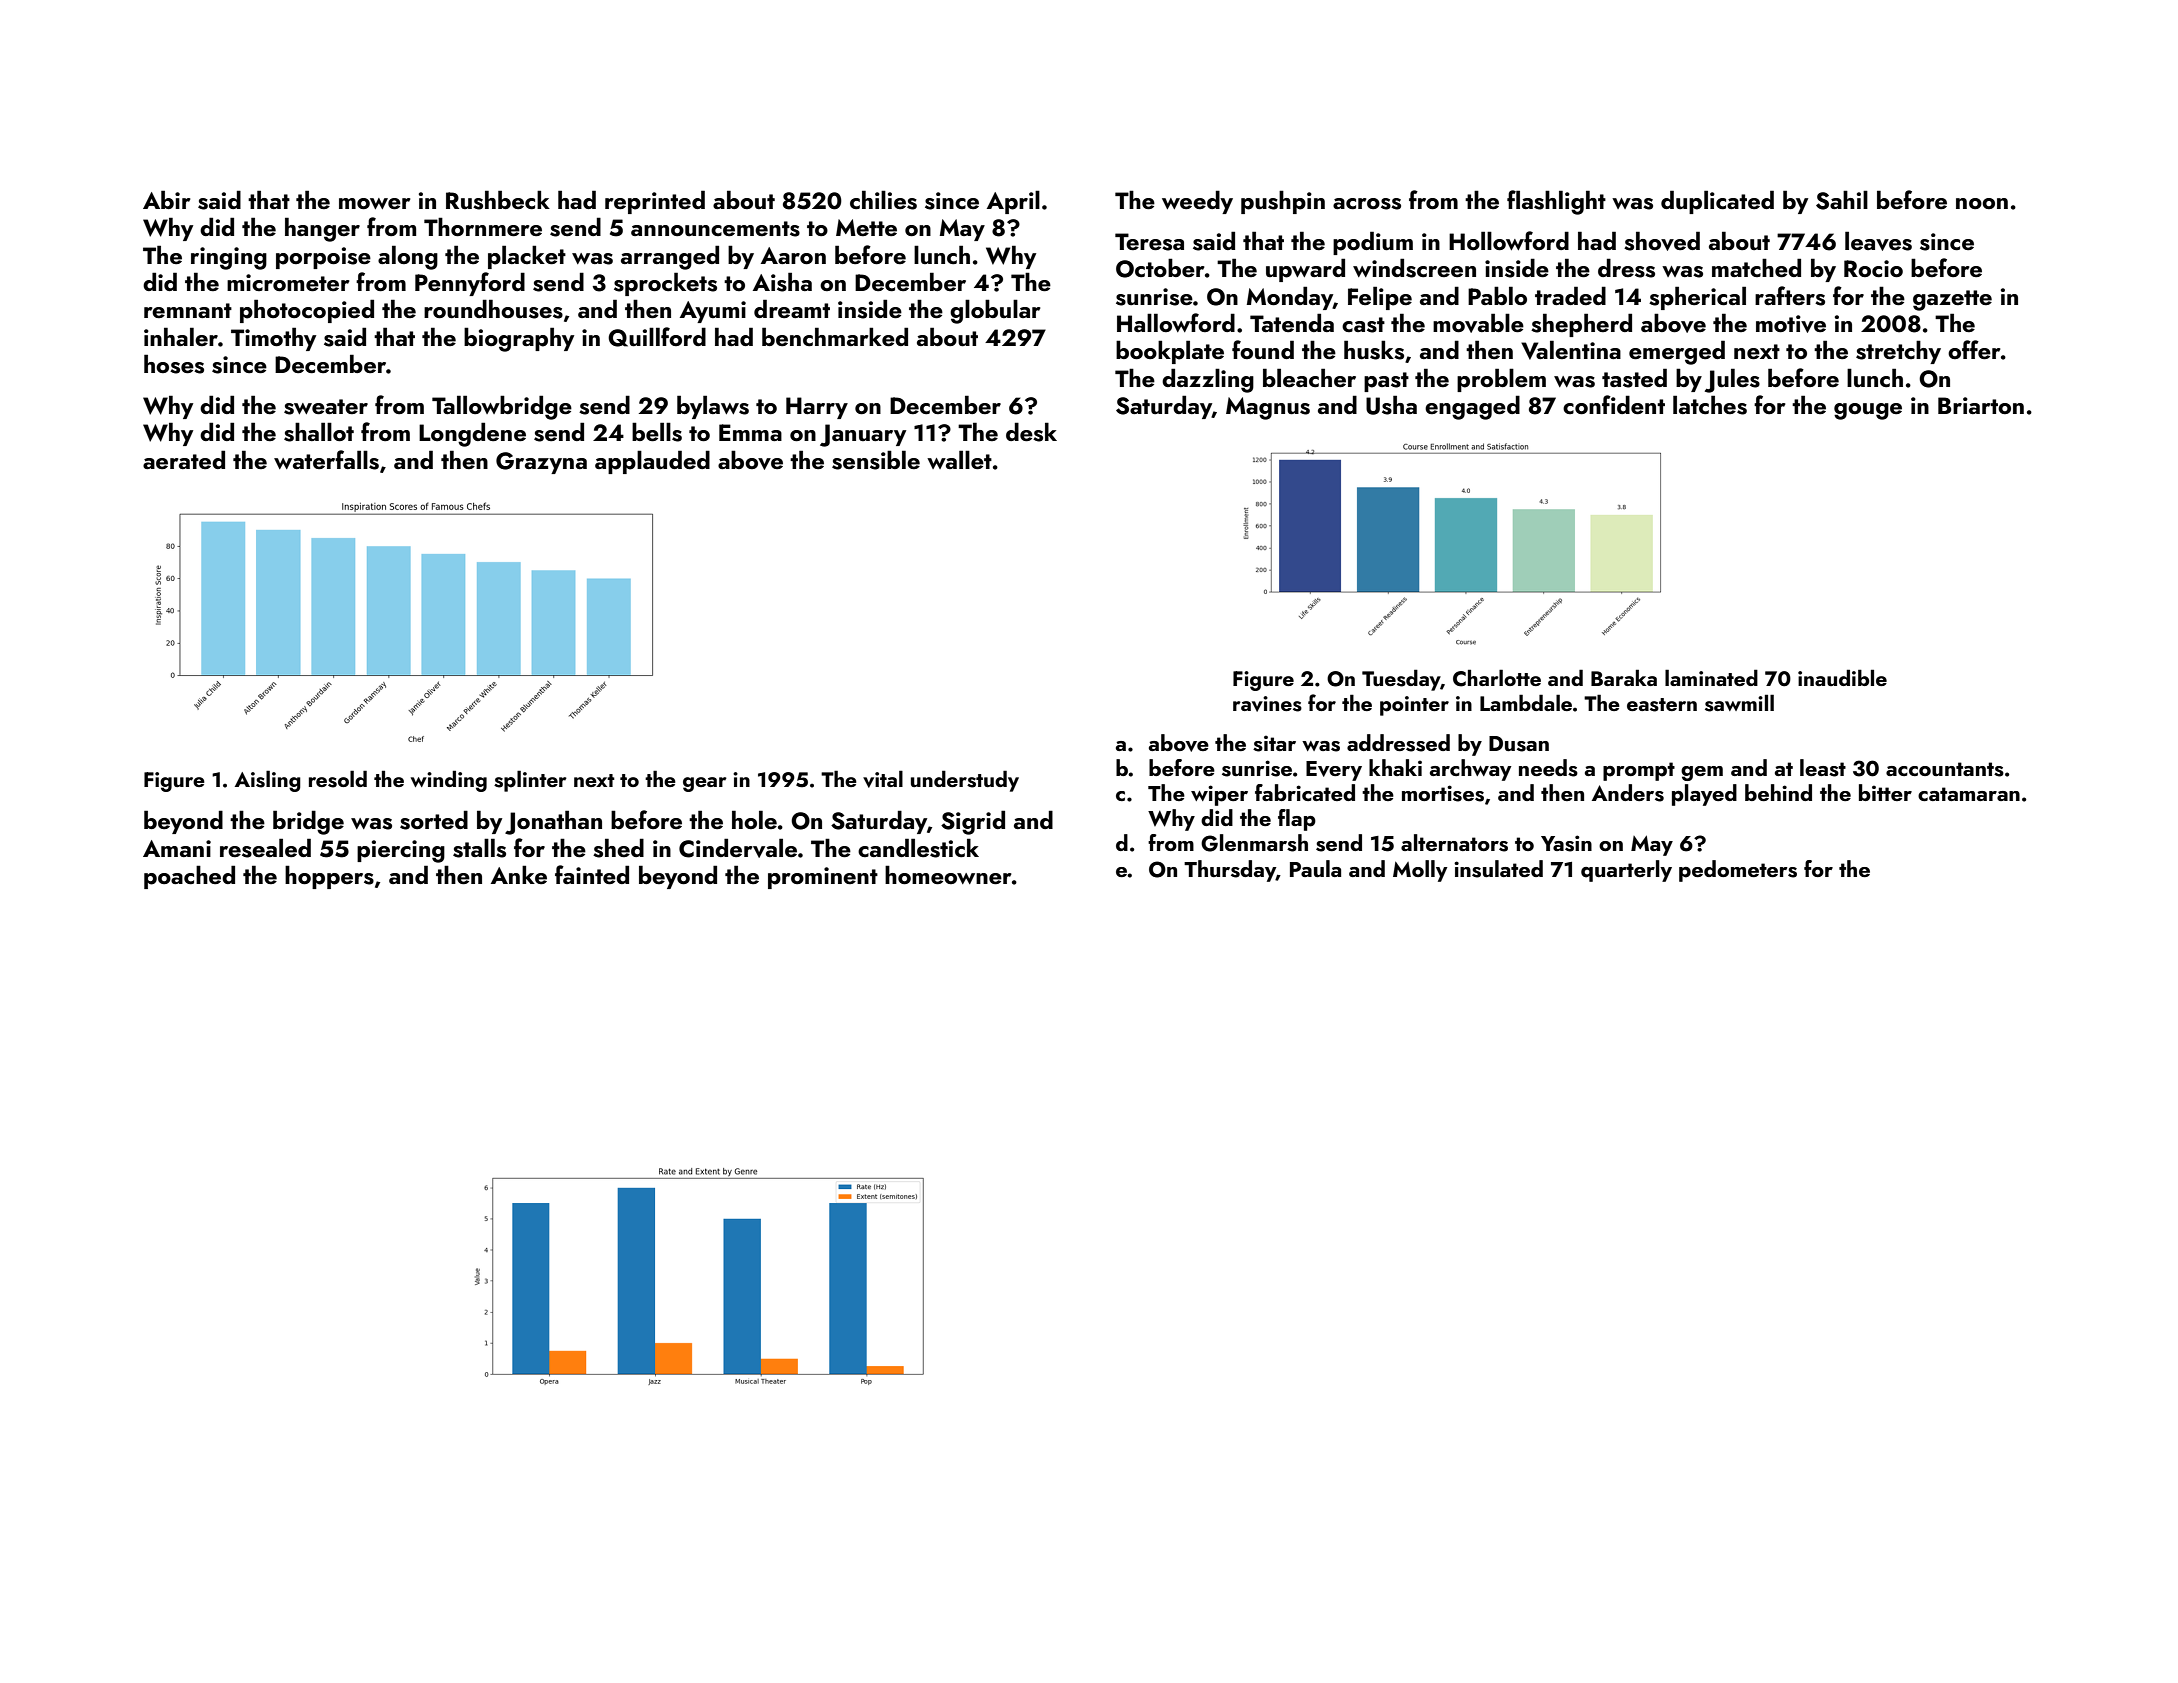 The width and height of the screenshot is (2178, 1683). I want to click on Aisling, so click(268, 781).
